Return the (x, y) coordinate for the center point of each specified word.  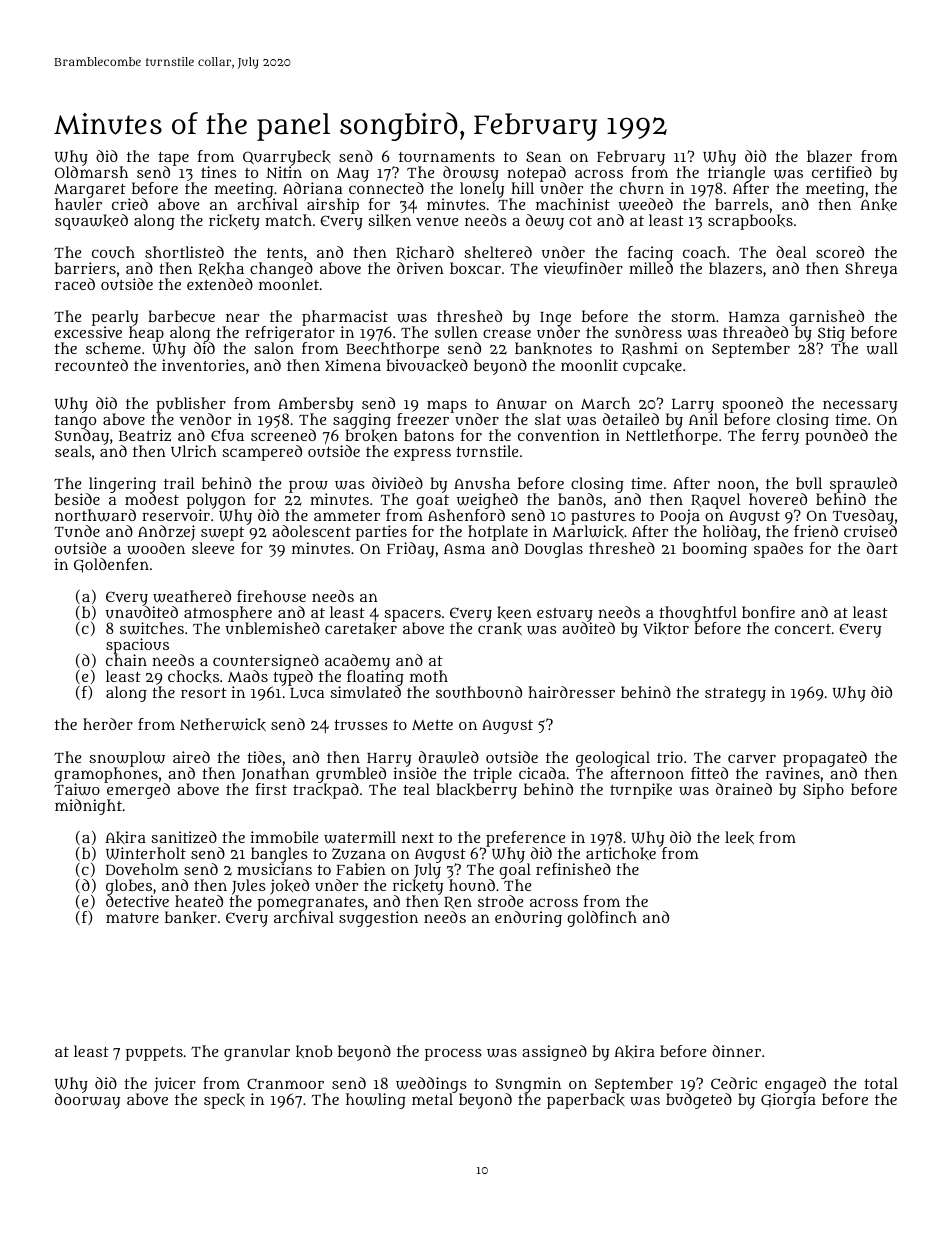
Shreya (871, 270)
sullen (456, 332)
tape (173, 159)
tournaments (447, 157)
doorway (87, 1101)
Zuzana (359, 854)
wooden (156, 548)
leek (739, 837)
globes (129, 887)
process (453, 1054)
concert (803, 629)
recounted (91, 365)
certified (842, 172)
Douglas (554, 550)
